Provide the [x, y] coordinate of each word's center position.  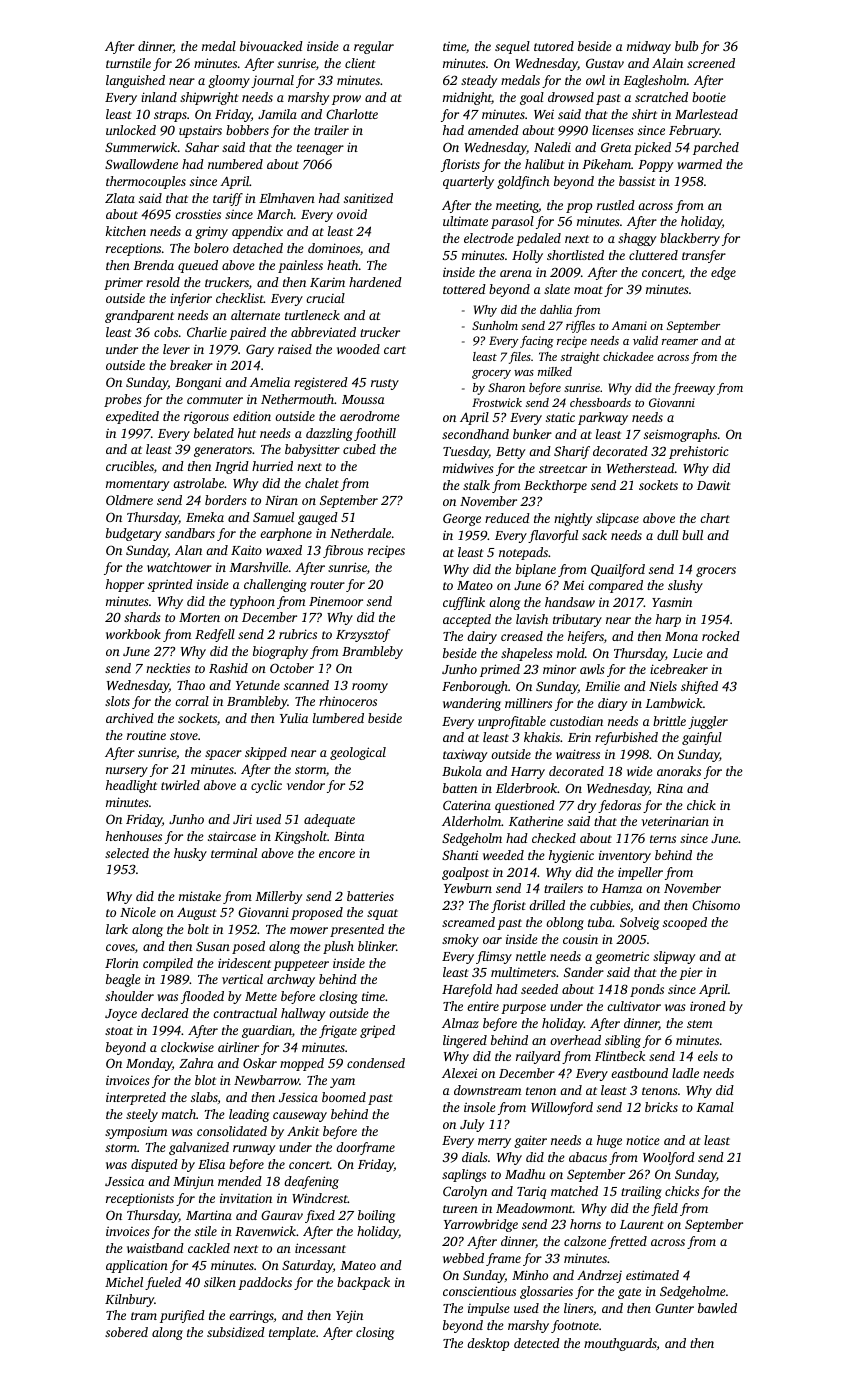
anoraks [679, 771]
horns [585, 1224]
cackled [209, 1248]
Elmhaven [287, 198]
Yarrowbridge [481, 1225]
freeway [694, 389]
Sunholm [495, 325]
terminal [234, 853]
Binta [349, 836]
